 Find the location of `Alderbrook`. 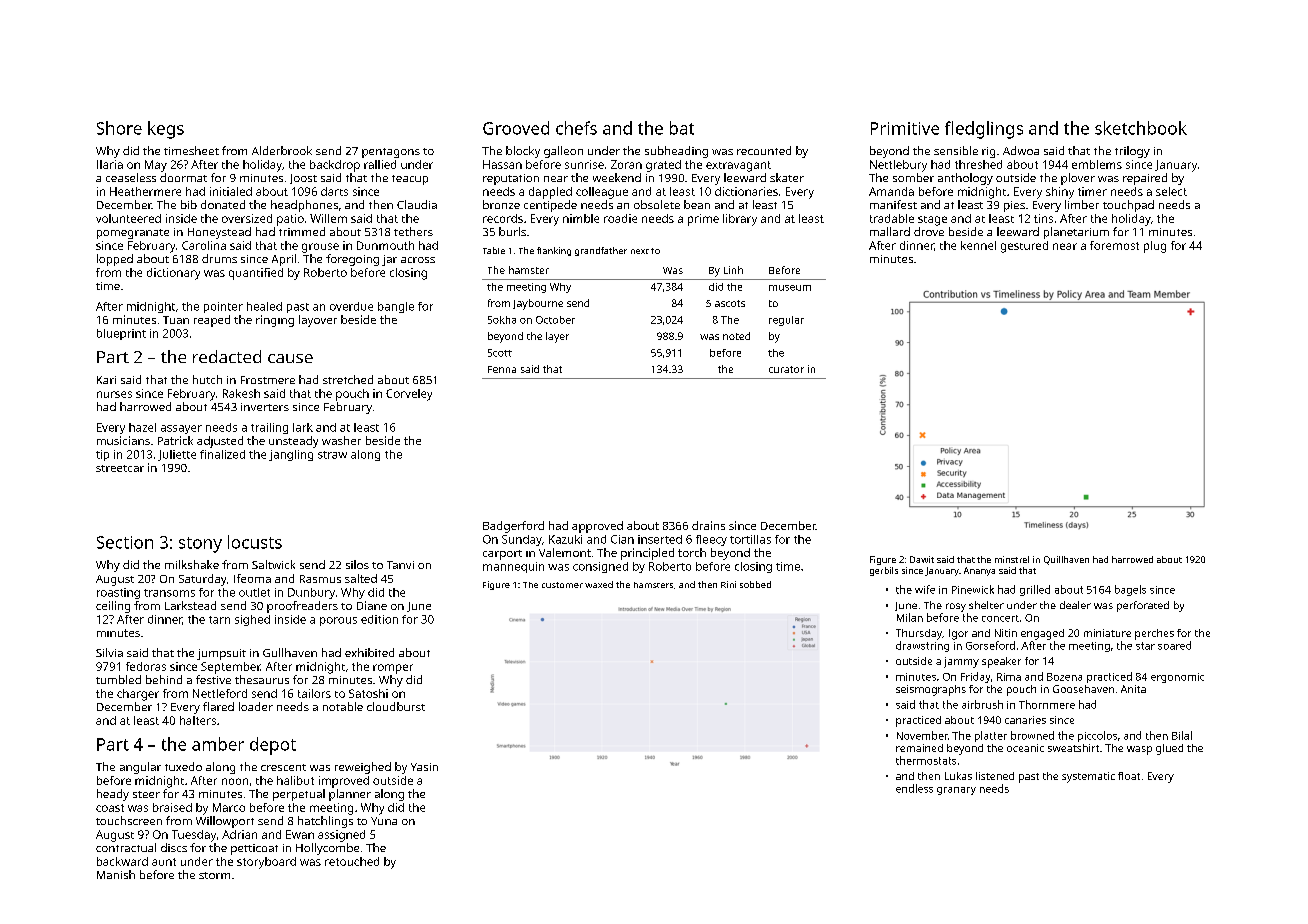

Alderbrook is located at coordinates (282, 150).
